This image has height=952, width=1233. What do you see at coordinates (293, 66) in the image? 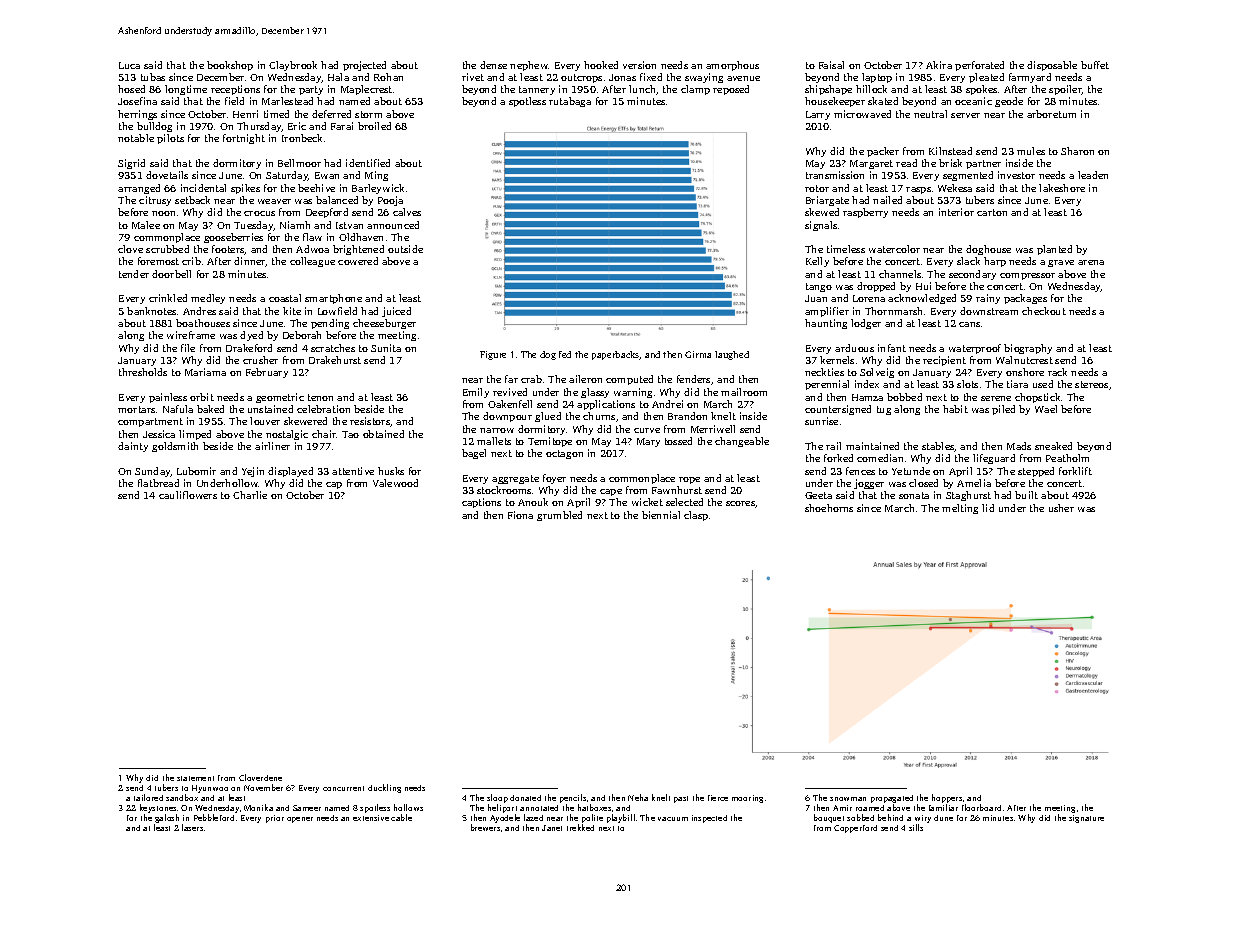
I see `Claybrook` at bounding box center [293, 66].
